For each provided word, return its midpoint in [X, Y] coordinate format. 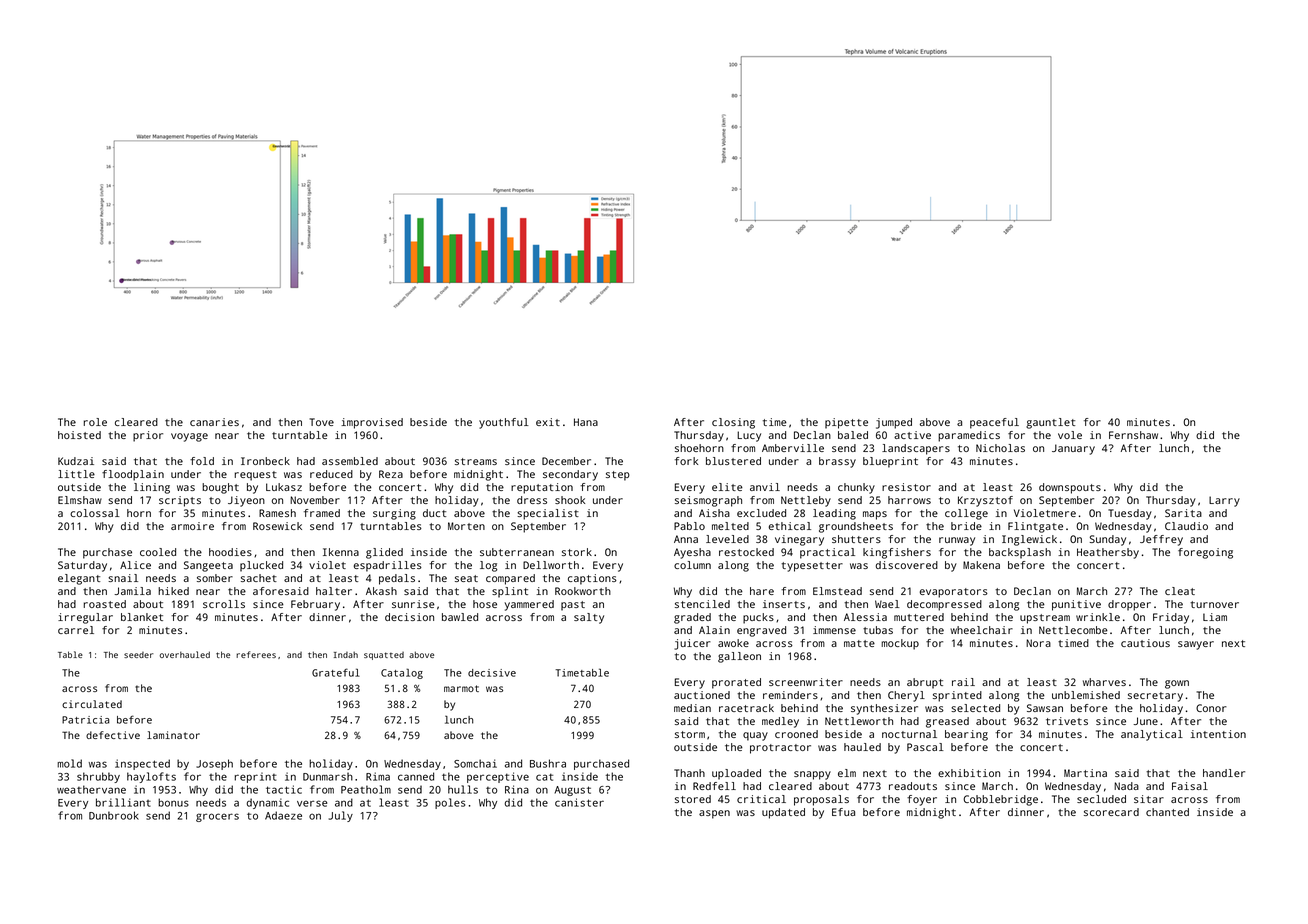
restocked [746, 552]
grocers [217, 817]
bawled [460, 617]
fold [202, 461]
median [692, 708]
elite [727, 487]
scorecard [1111, 812]
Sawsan [1045, 708]
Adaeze [283, 815]
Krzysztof [985, 501]
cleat [1180, 591]
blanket [142, 617]
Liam [1215, 617]
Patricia [85, 720]
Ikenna [341, 552]
